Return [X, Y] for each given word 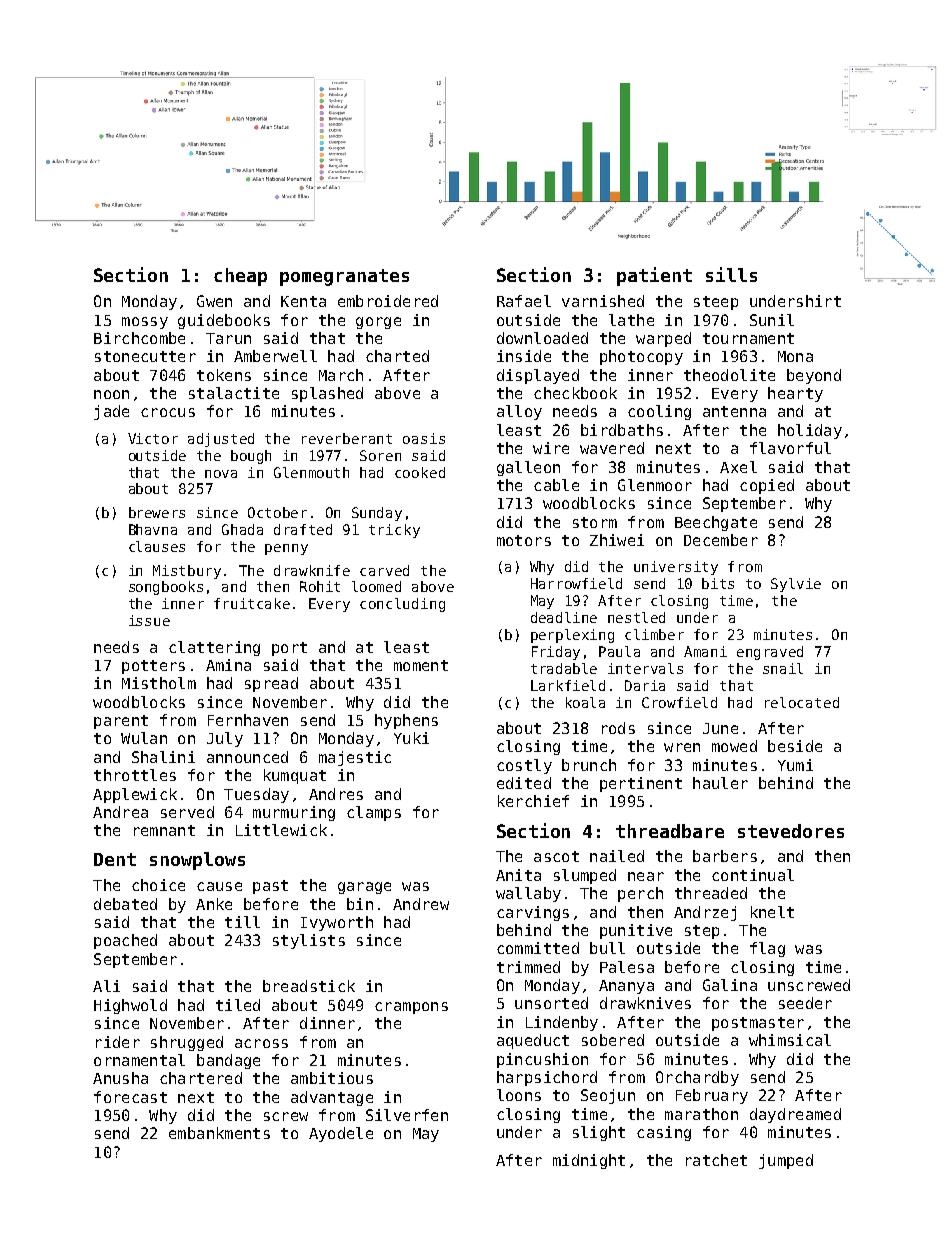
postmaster [758, 1024]
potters [153, 667]
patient [654, 276]
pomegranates [344, 277]
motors [524, 540]
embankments [219, 1133]
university [676, 568]
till [242, 922]
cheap [240, 277]
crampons [411, 1008]
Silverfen [407, 1115]
